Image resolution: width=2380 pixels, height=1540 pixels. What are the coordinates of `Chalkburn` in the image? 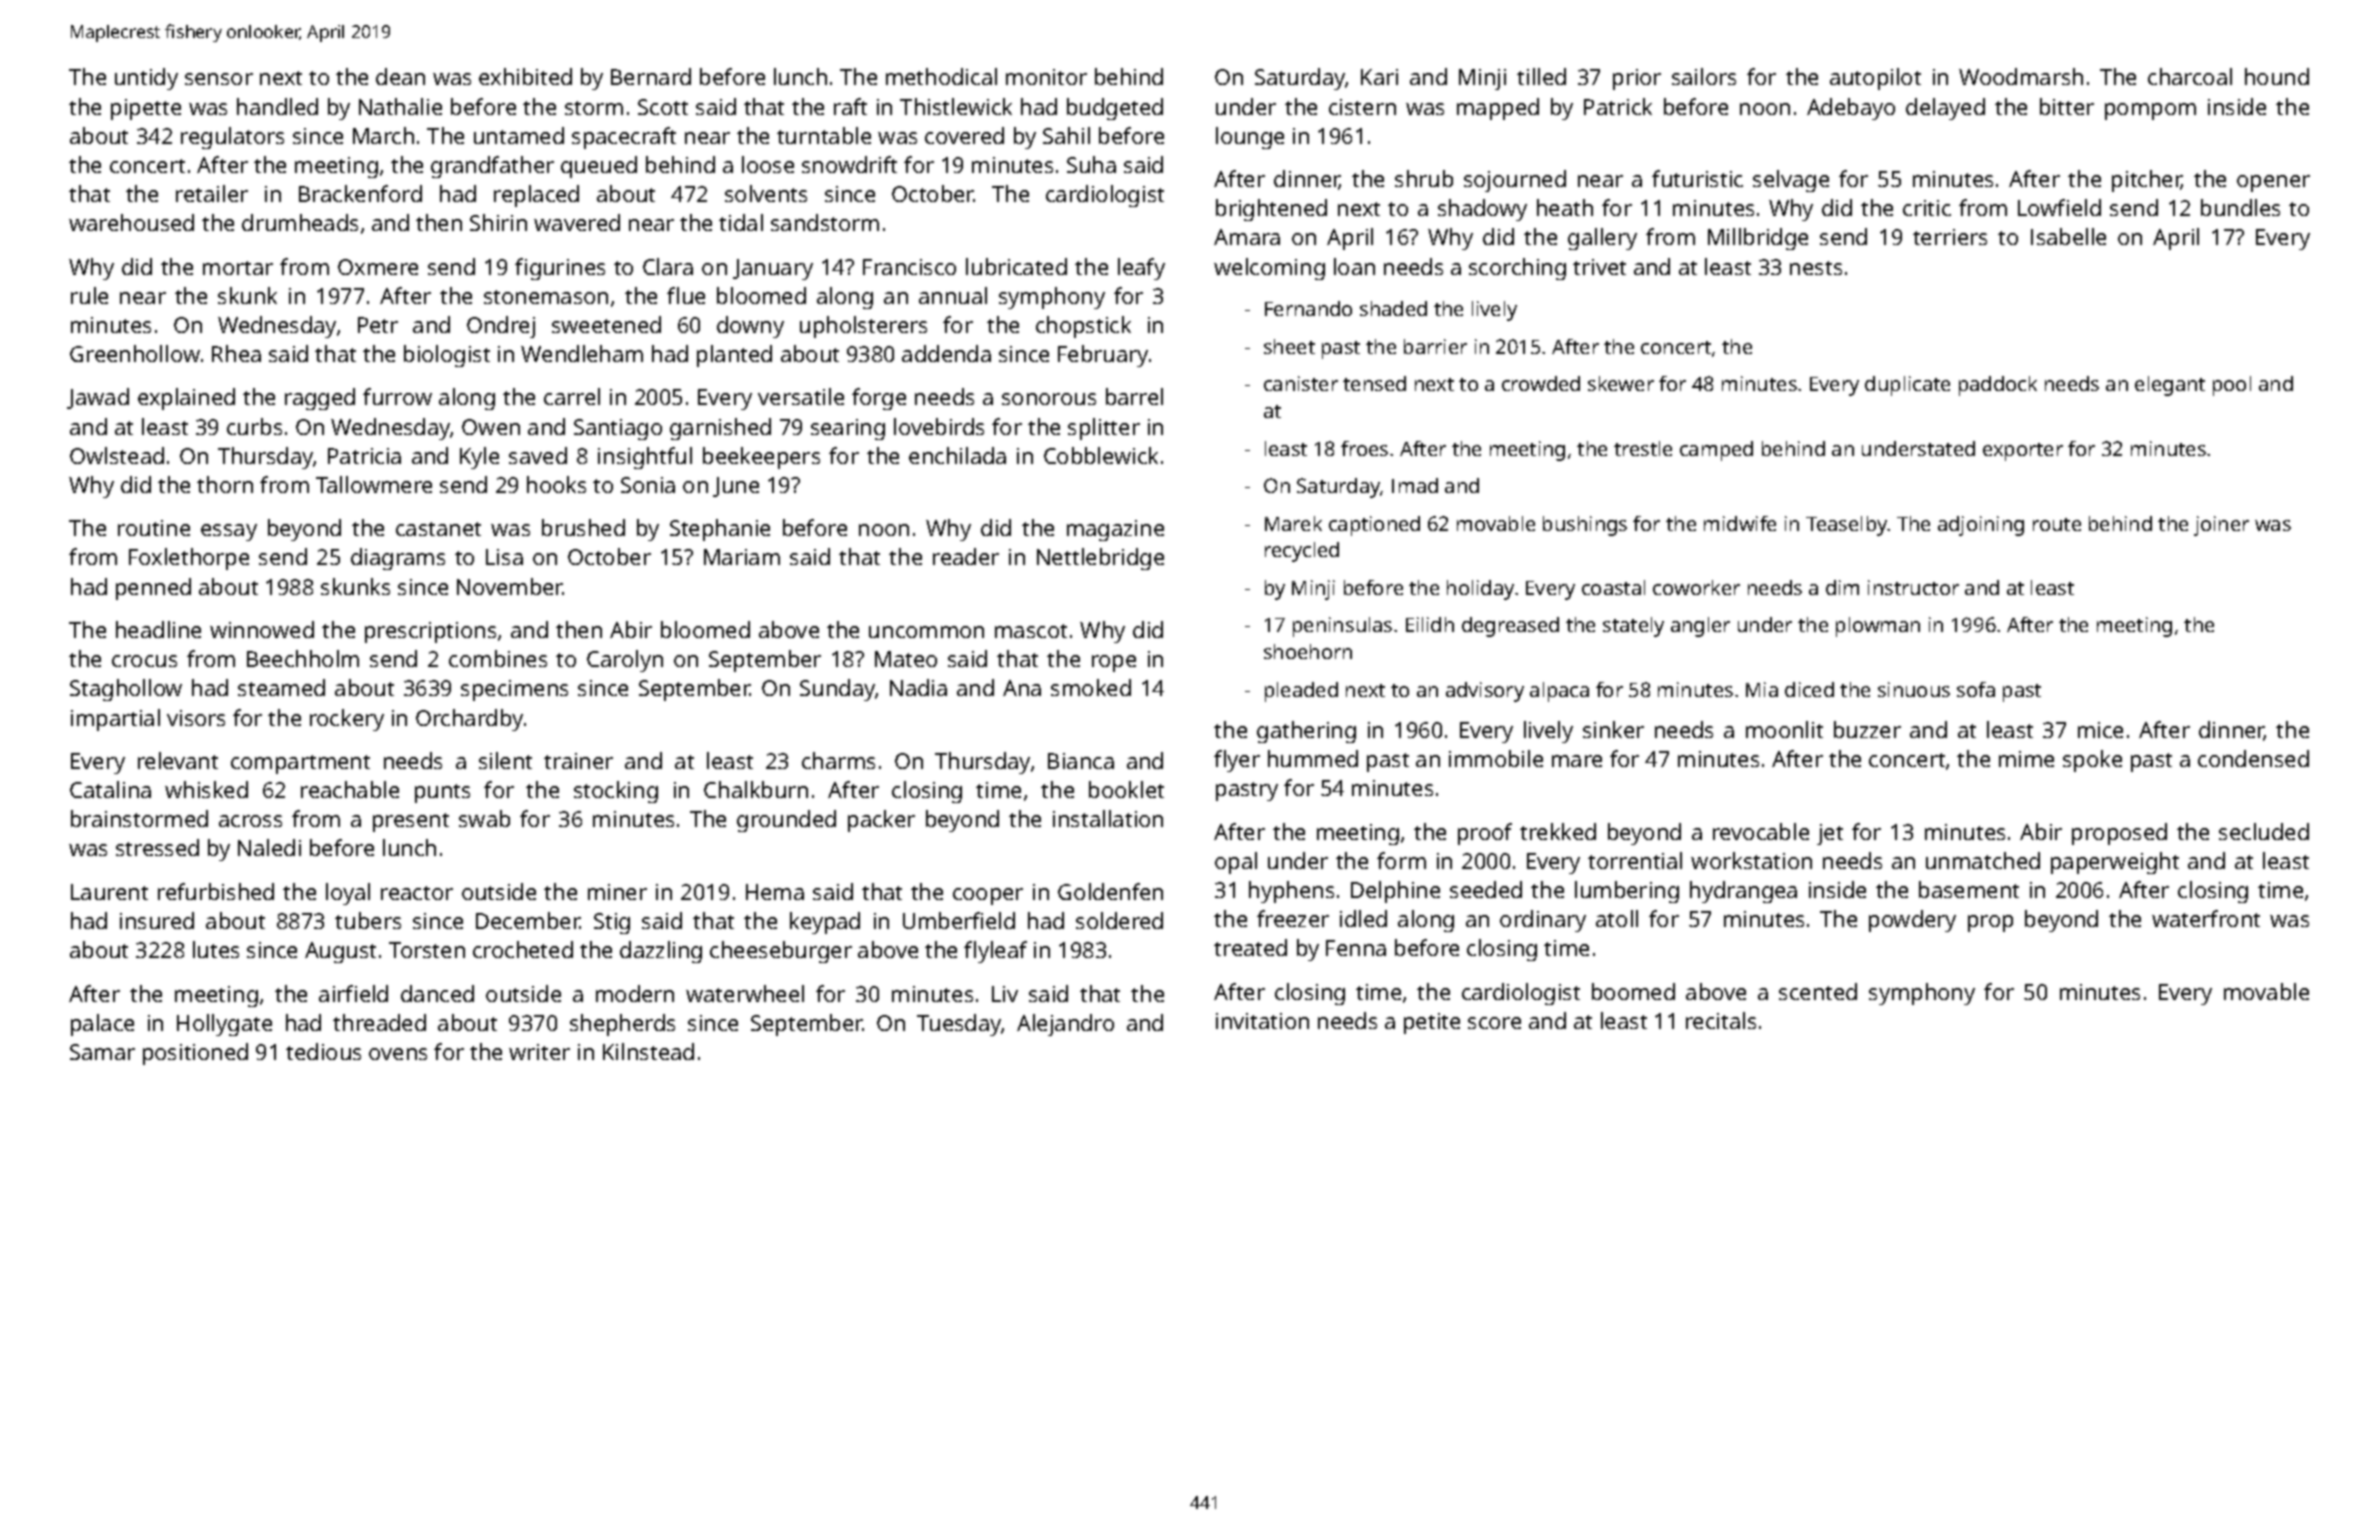 It's located at (756, 789).
